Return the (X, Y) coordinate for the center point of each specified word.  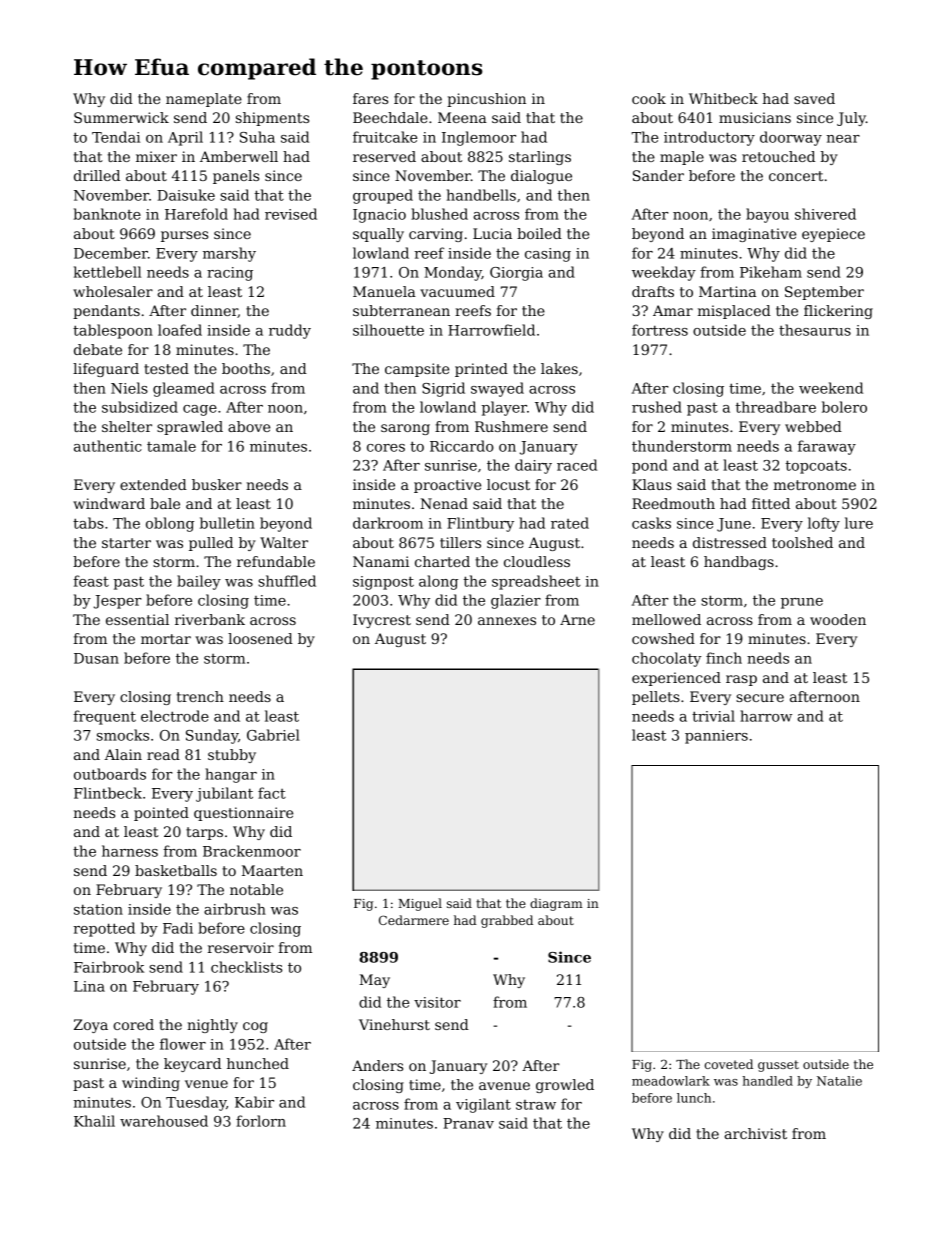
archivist (755, 1133)
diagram (556, 904)
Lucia (492, 233)
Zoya (91, 1026)
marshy (229, 254)
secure (760, 698)
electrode (175, 716)
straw (536, 1105)
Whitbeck (723, 98)
